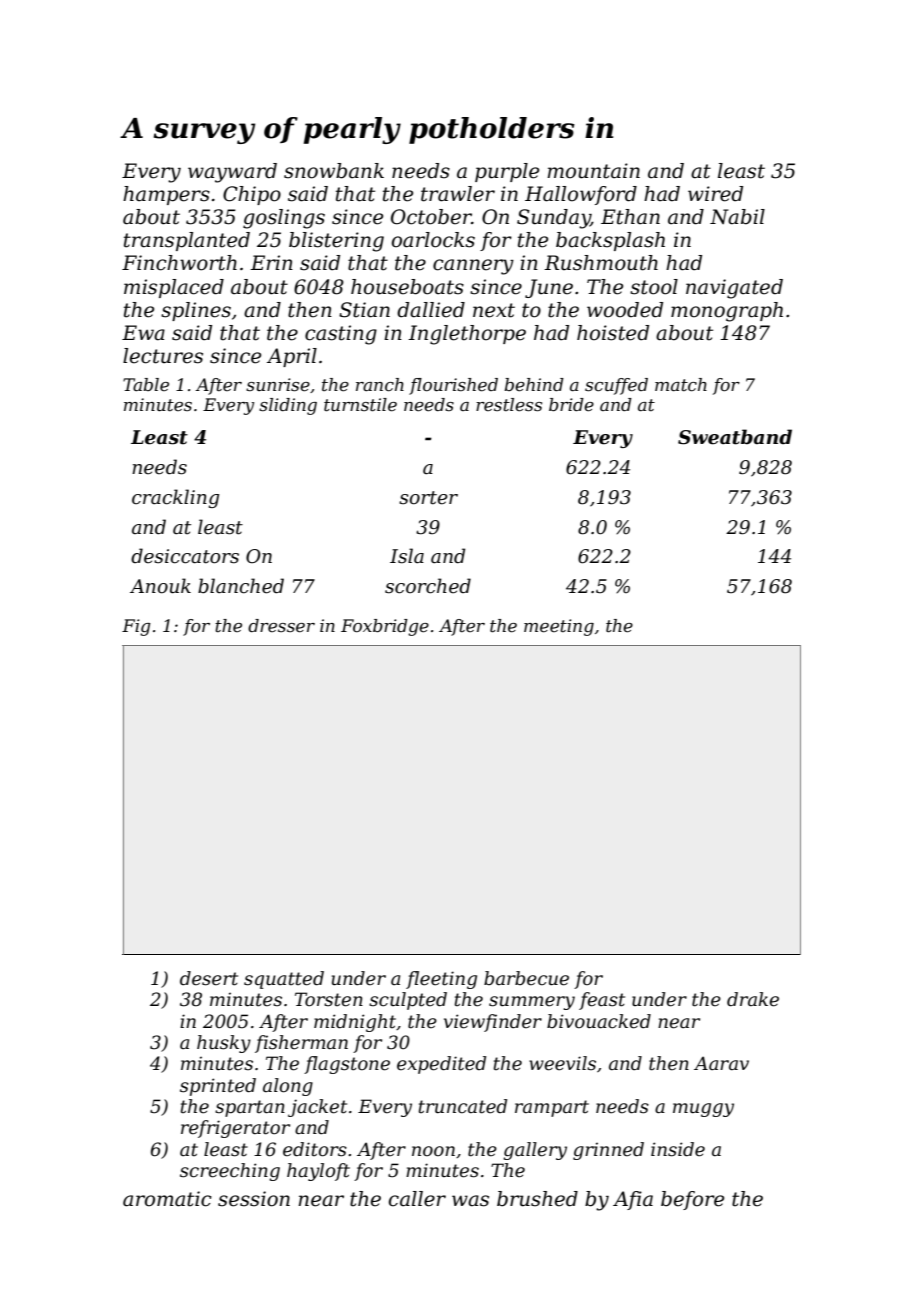  Describe the element at coordinates (334, 171) in the screenshot. I see `snowbank` at that location.
